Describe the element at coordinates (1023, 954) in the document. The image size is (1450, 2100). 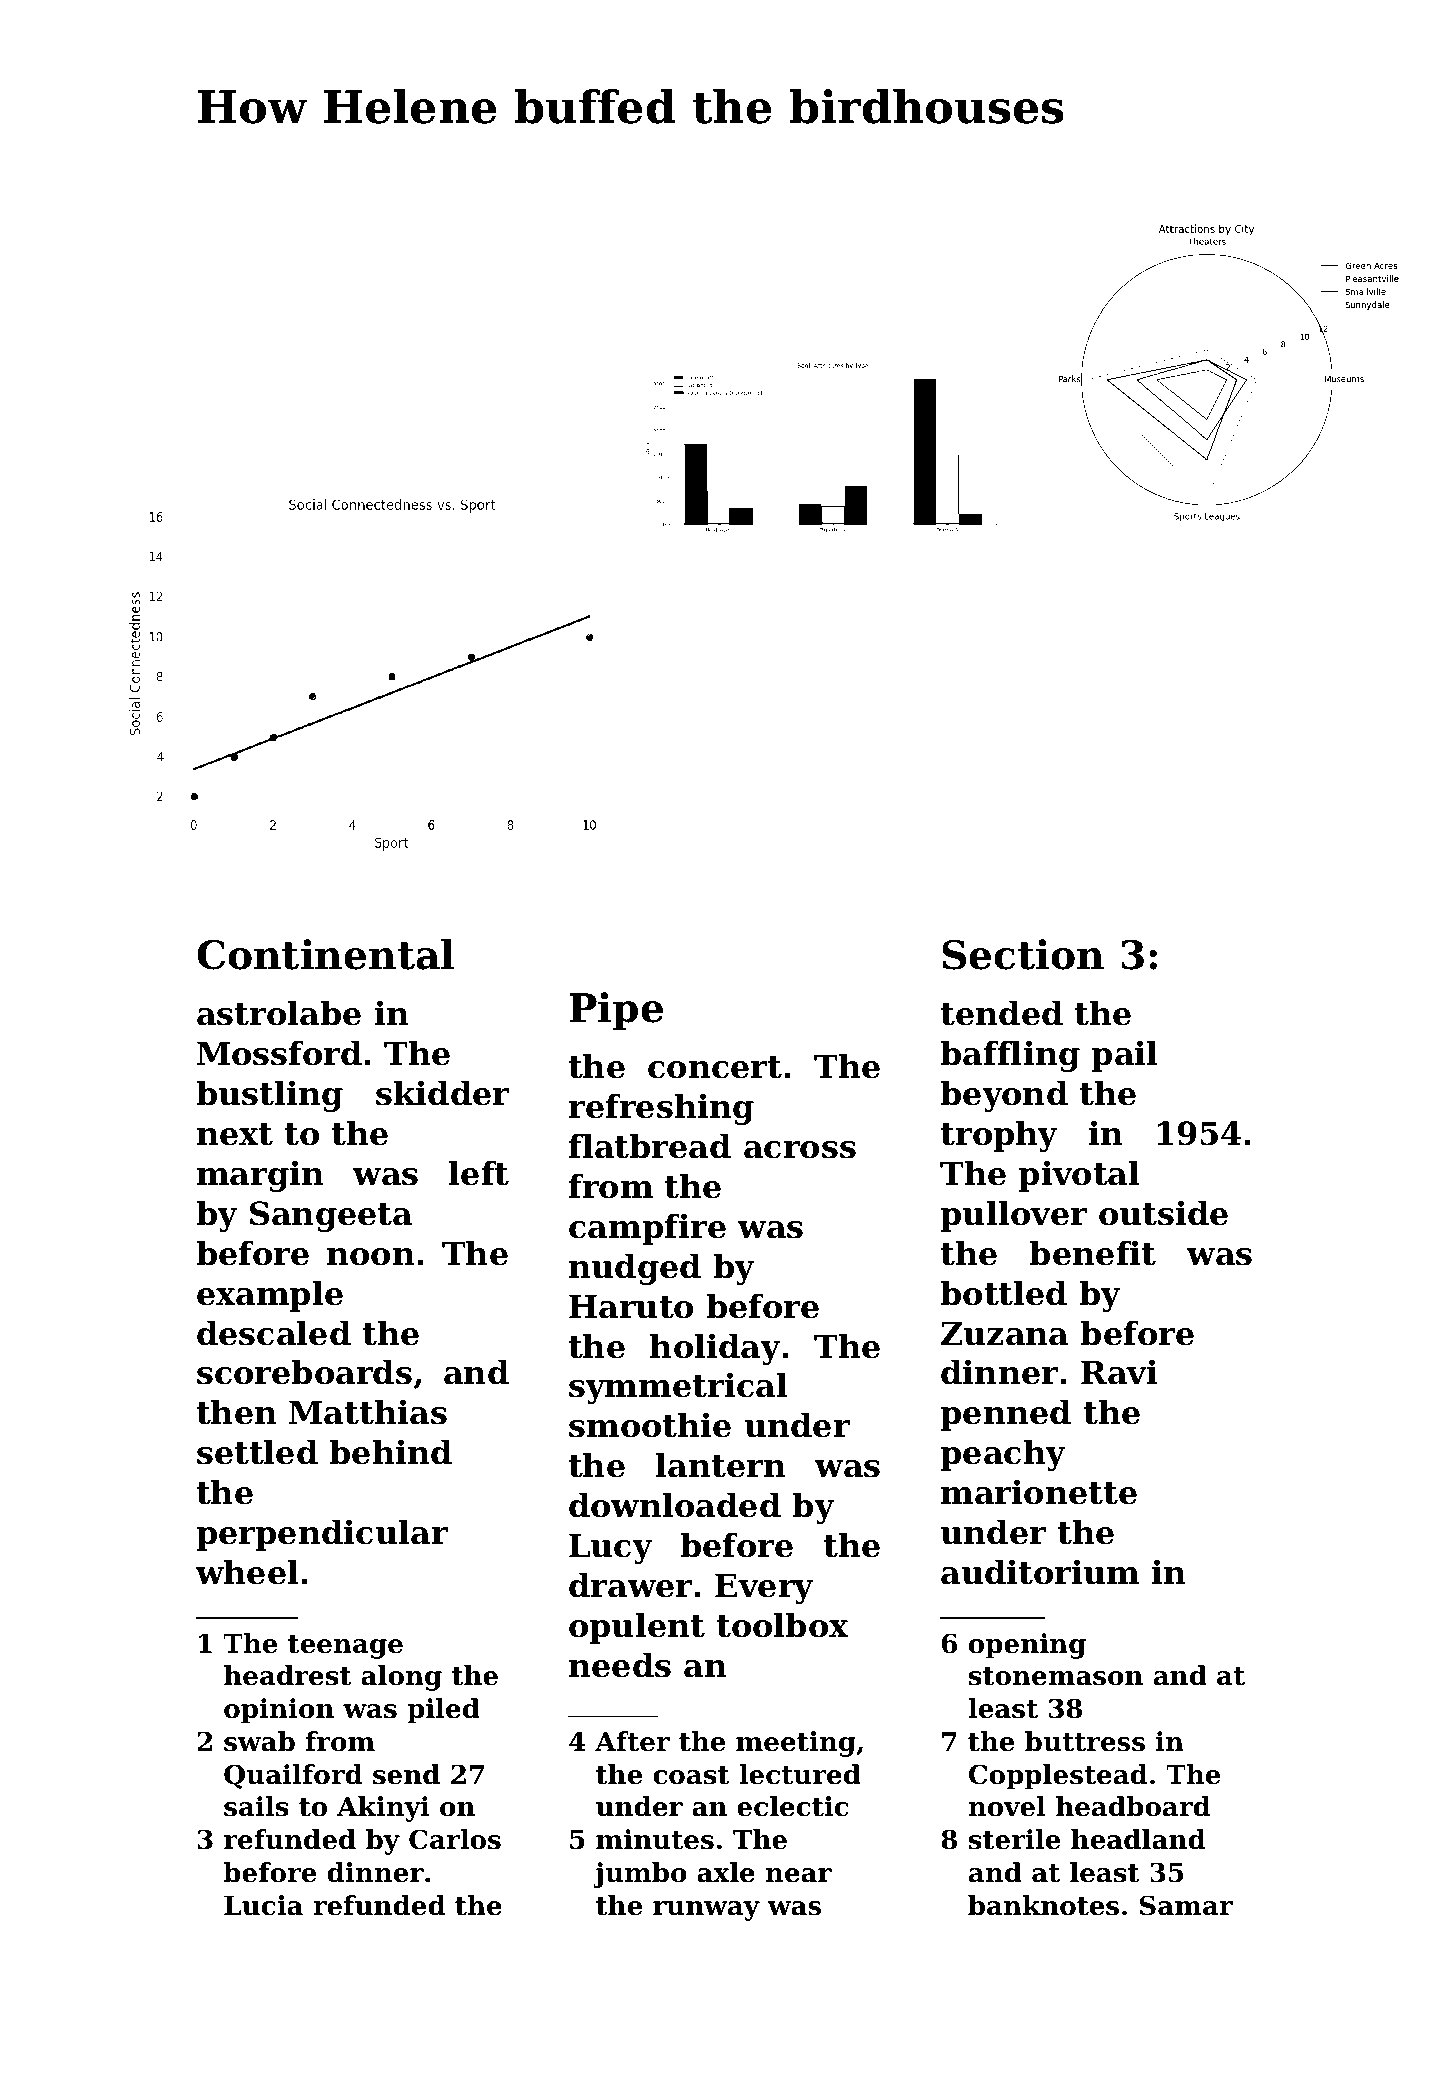
I see `Section` at that location.
